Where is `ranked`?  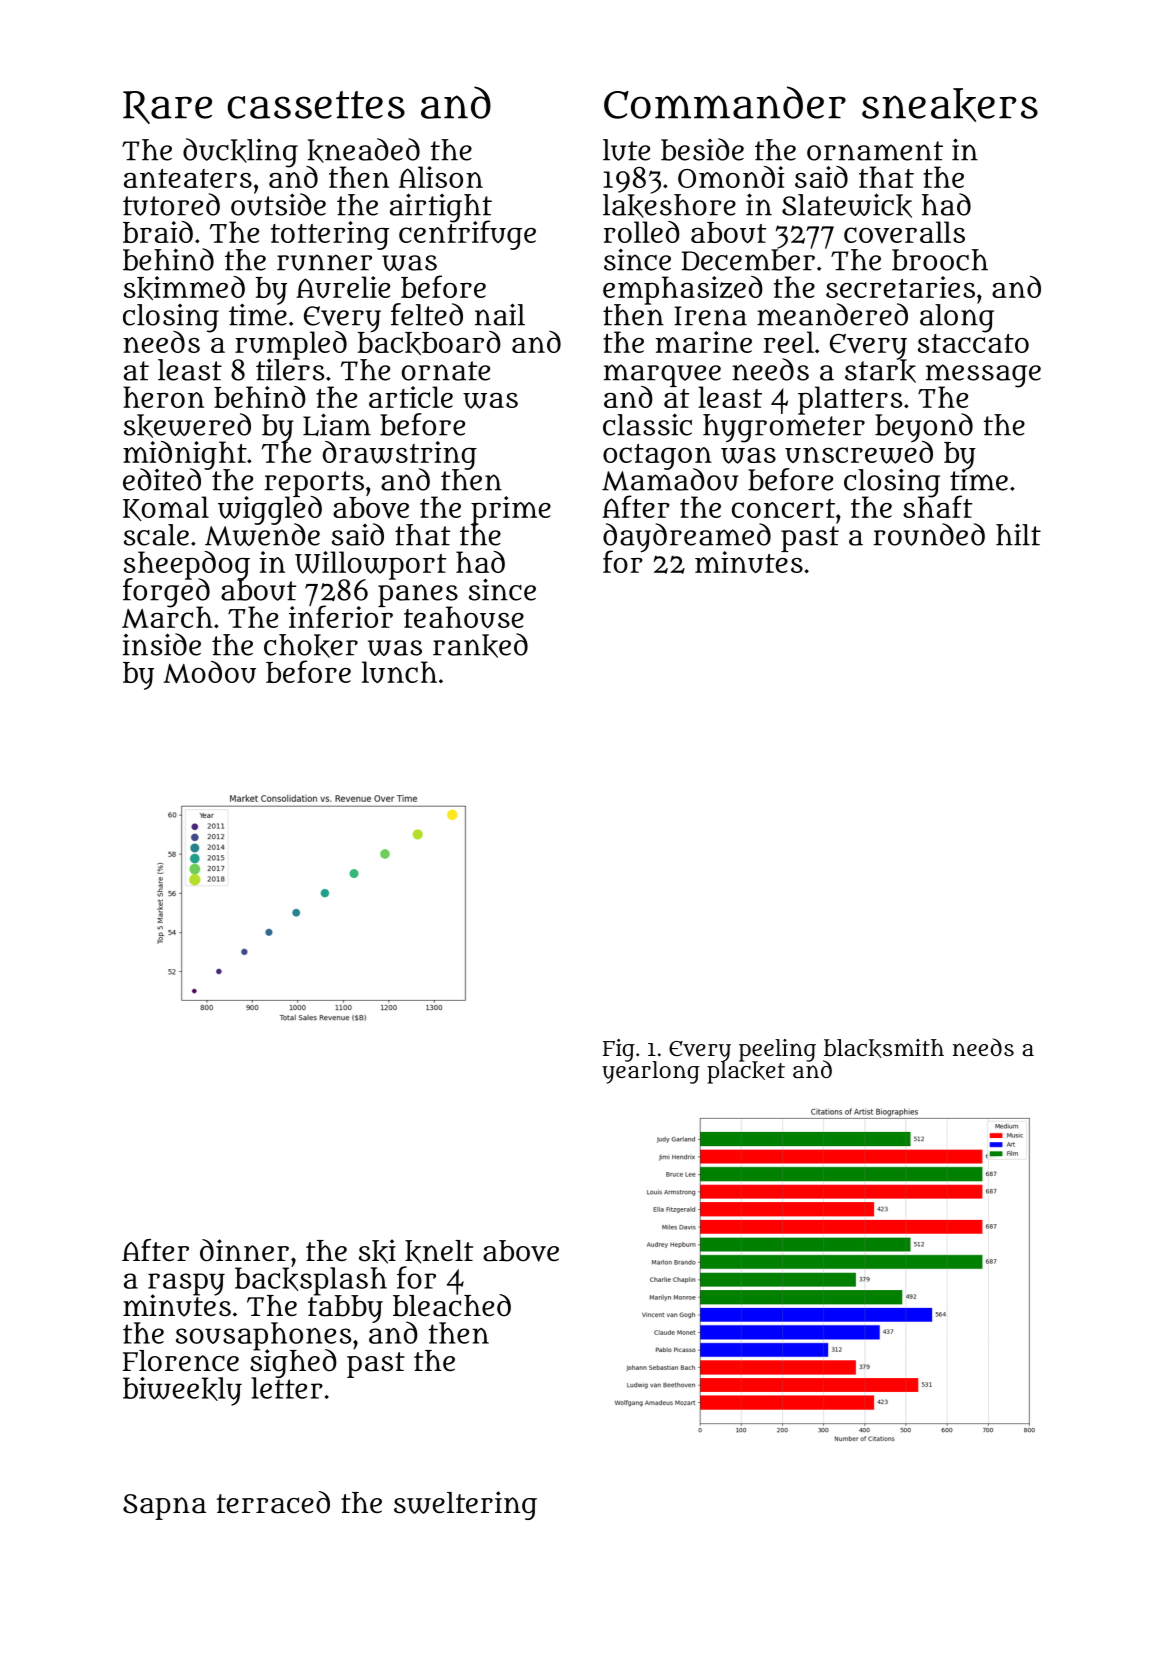
ranked is located at coordinates (480, 645).
